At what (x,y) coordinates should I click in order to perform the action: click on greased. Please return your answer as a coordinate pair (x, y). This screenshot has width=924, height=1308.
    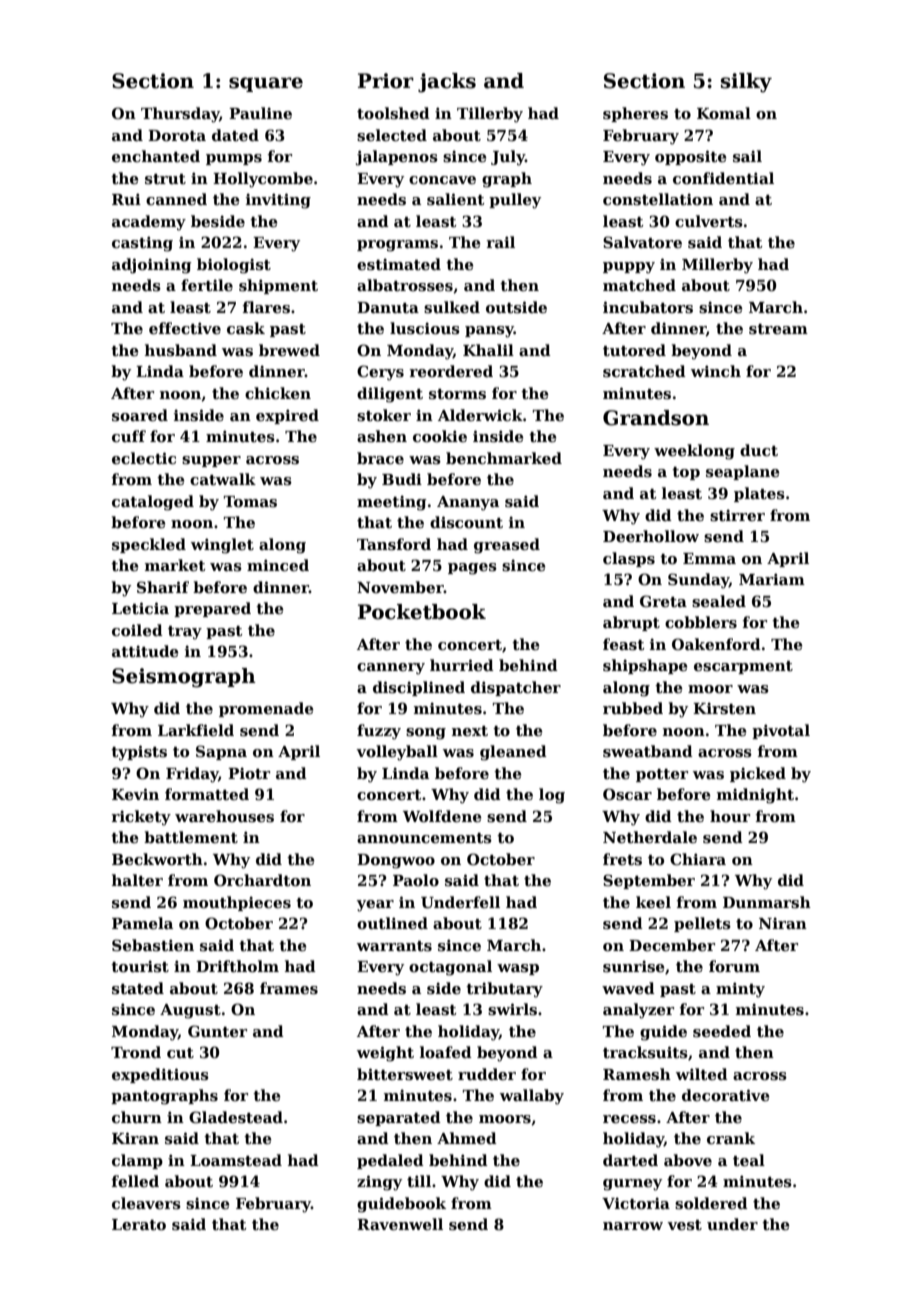
    Looking at the image, I should click on (507, 546).
